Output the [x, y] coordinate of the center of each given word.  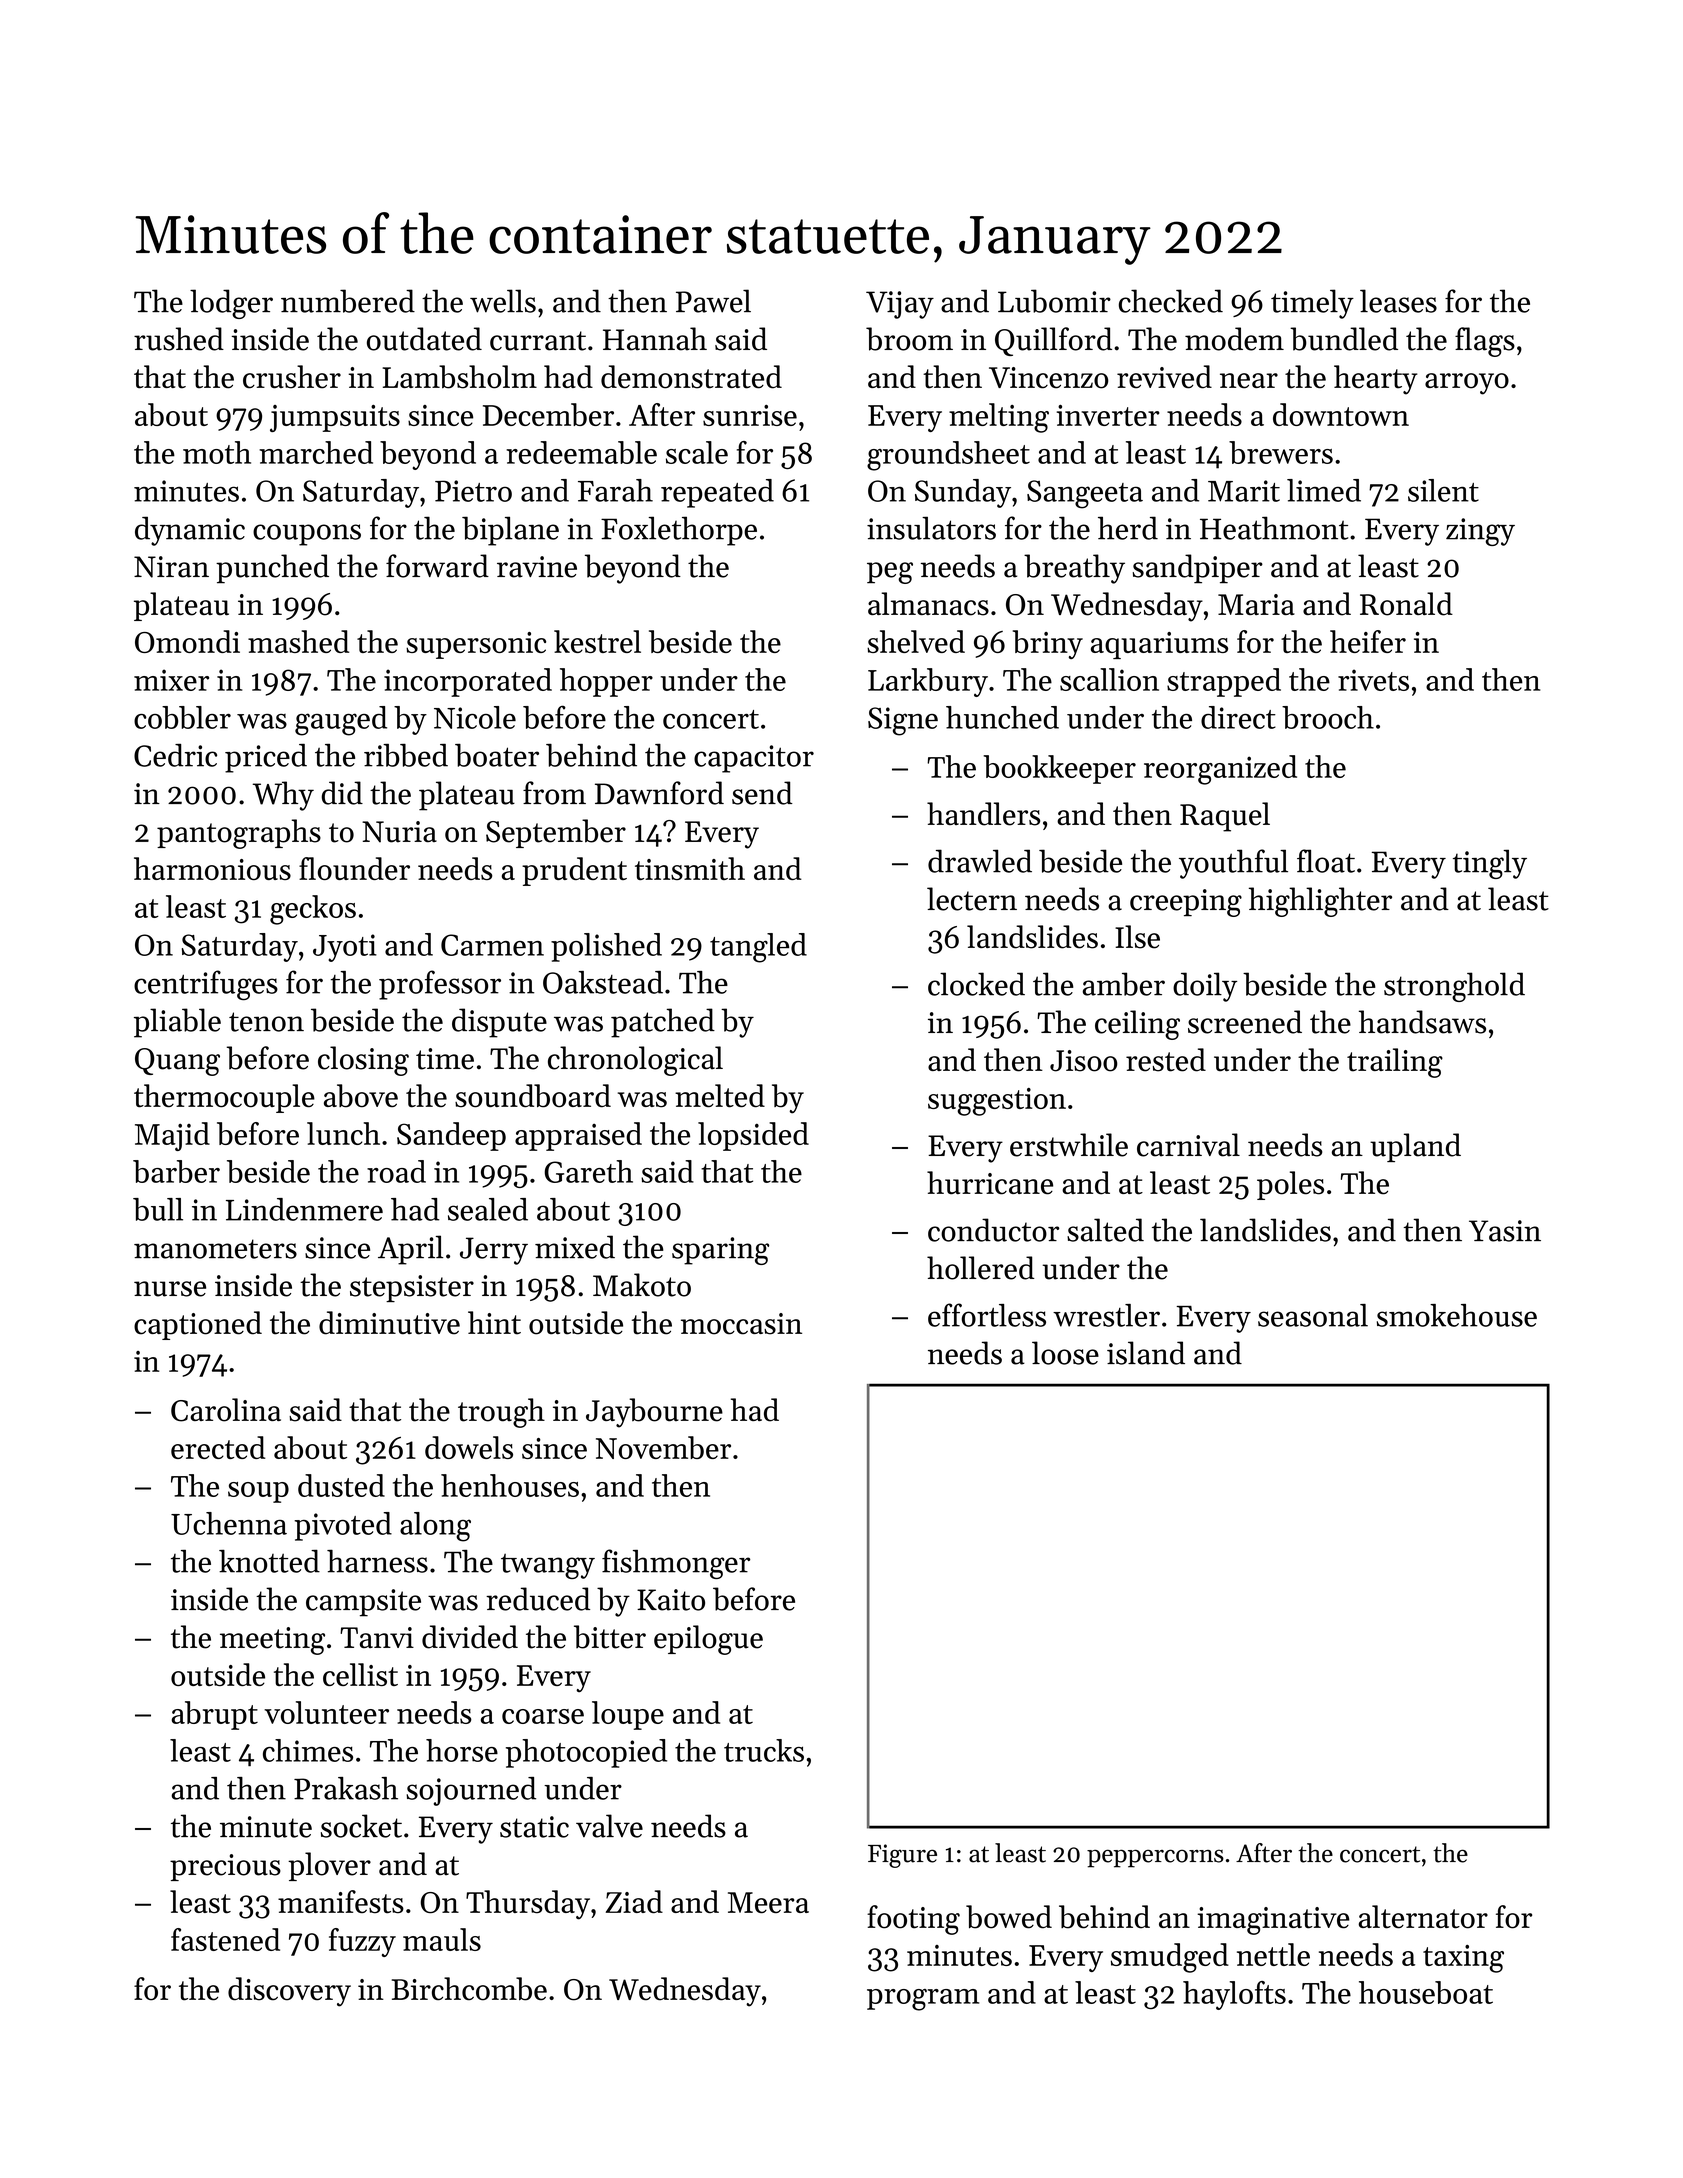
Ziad [634, 1901]
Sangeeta [1085, 494]
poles [1290, 1185]
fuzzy [362, 1942]
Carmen [492, 945]
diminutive [389, 1323]
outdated [424, 339]
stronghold [1454, 987]
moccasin [741, 1324]
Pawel [713, 301]
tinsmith [690, 868]
